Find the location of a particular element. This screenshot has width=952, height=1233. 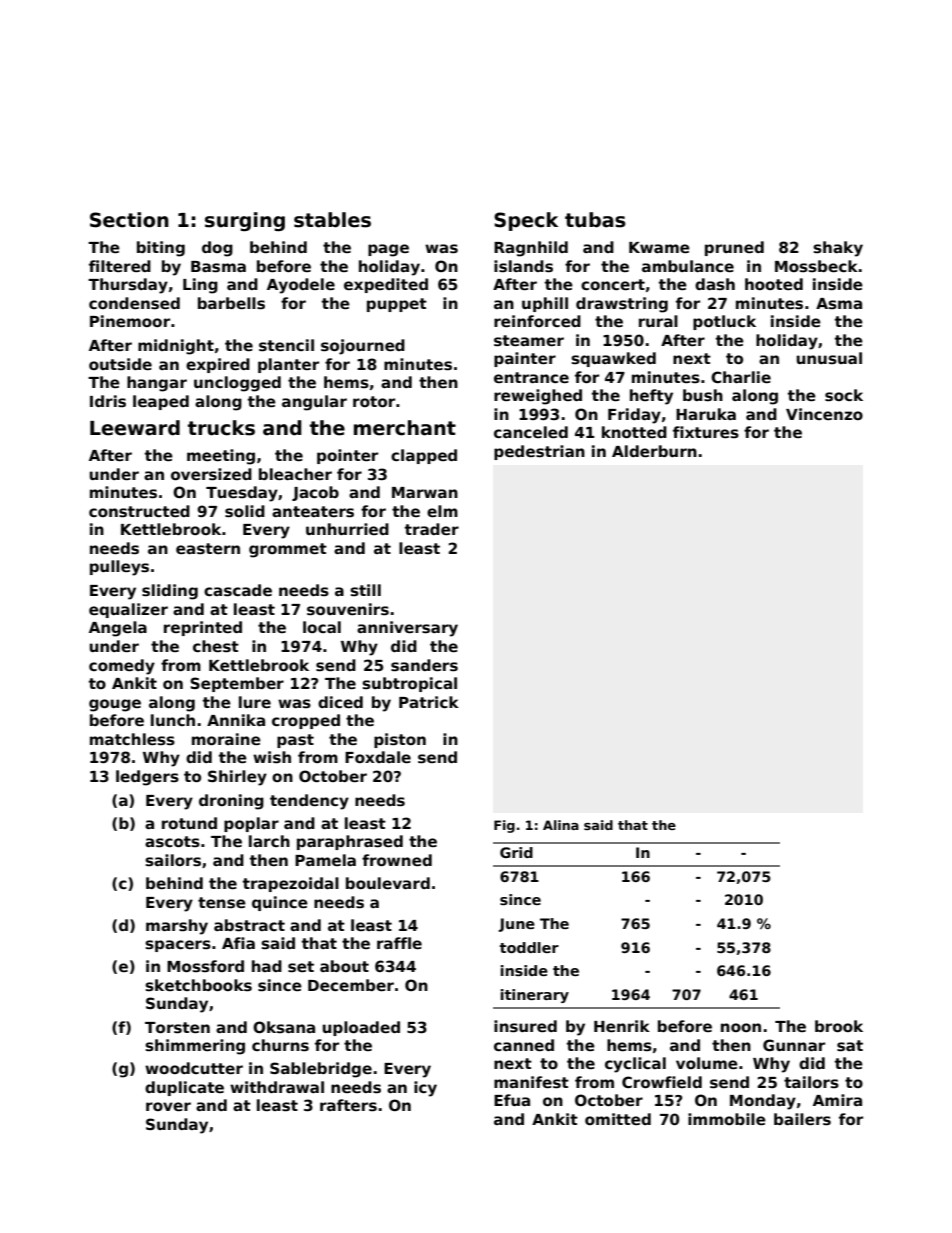

spacers is located at coordinates (178, 946).
